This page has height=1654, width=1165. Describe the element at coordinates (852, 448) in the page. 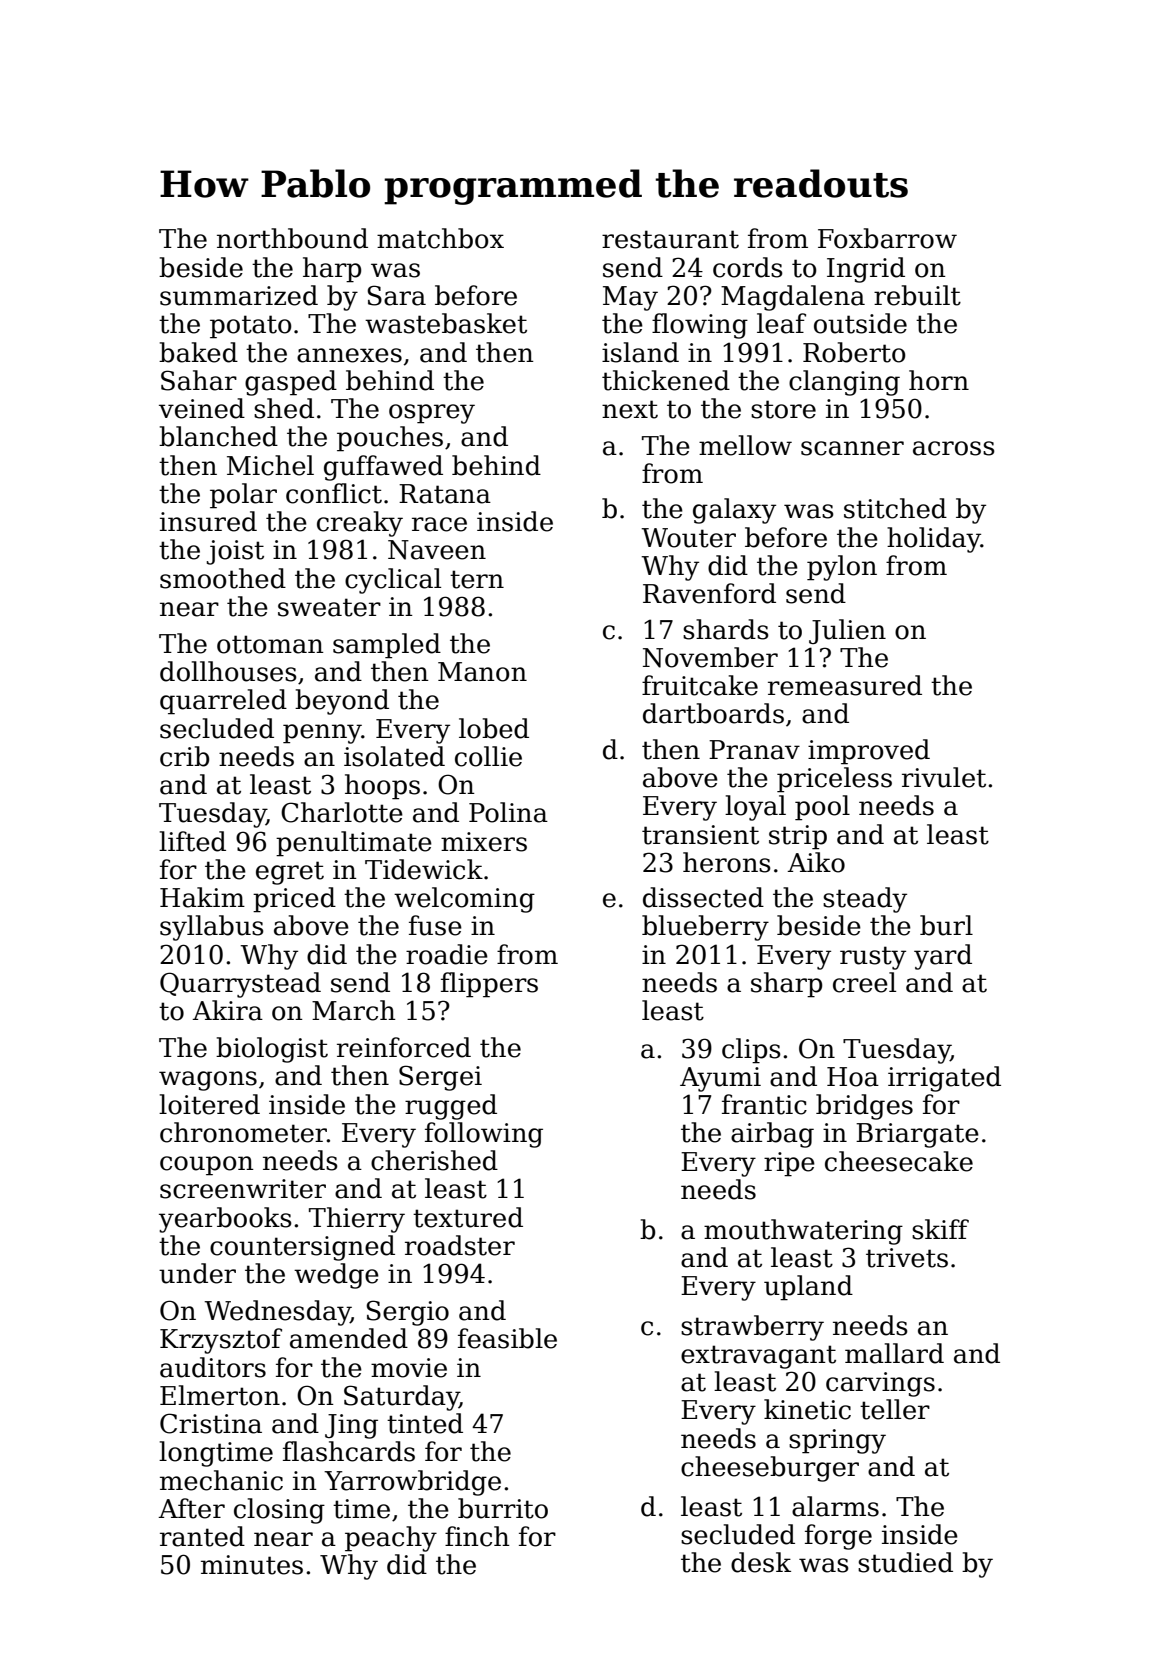

I see `scanner` at that location.
